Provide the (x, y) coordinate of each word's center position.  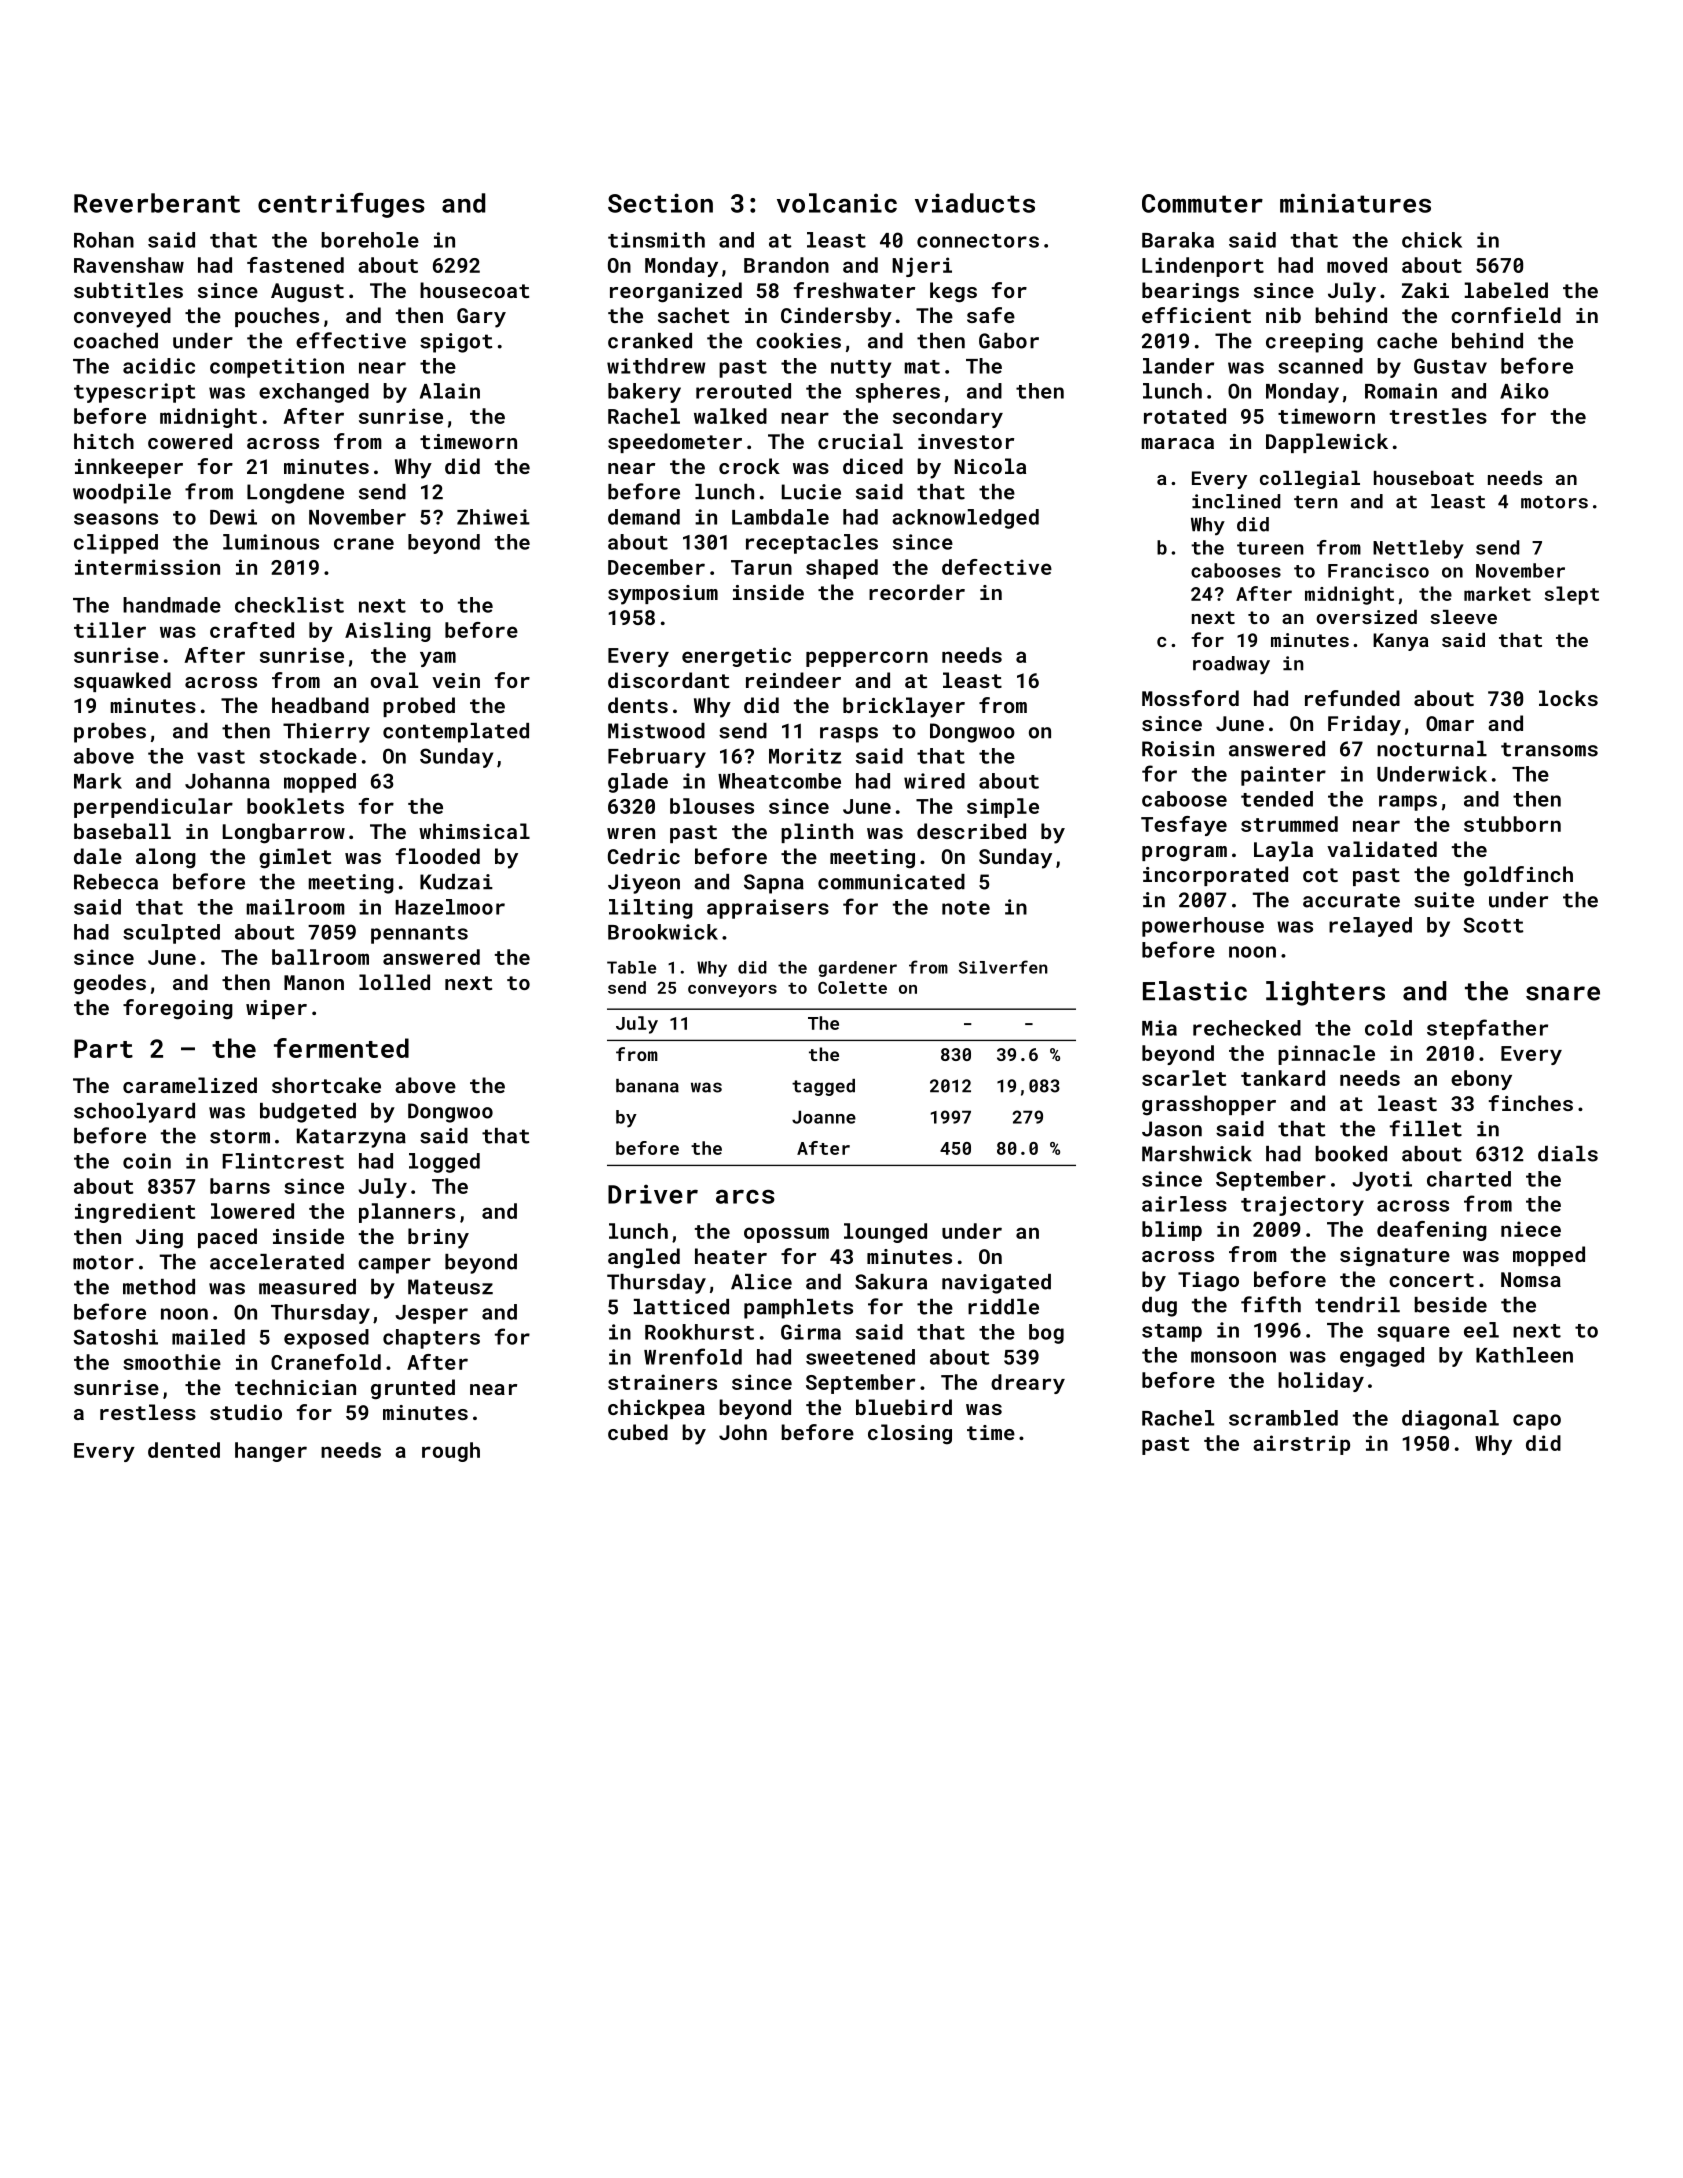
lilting (651, 909)
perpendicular (153, 808)
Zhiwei (493, 517)
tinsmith (656, 240)
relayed (1370, 927)
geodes (110, 984)
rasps (849, 735)
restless (148, 1412)
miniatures (1355, 203)
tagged (823, 1087)
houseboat (1424, 478)
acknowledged (965, 519)
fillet (1426, 1128)
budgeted (308, 1113)
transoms (1549, 749)
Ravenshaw (129, 265)
